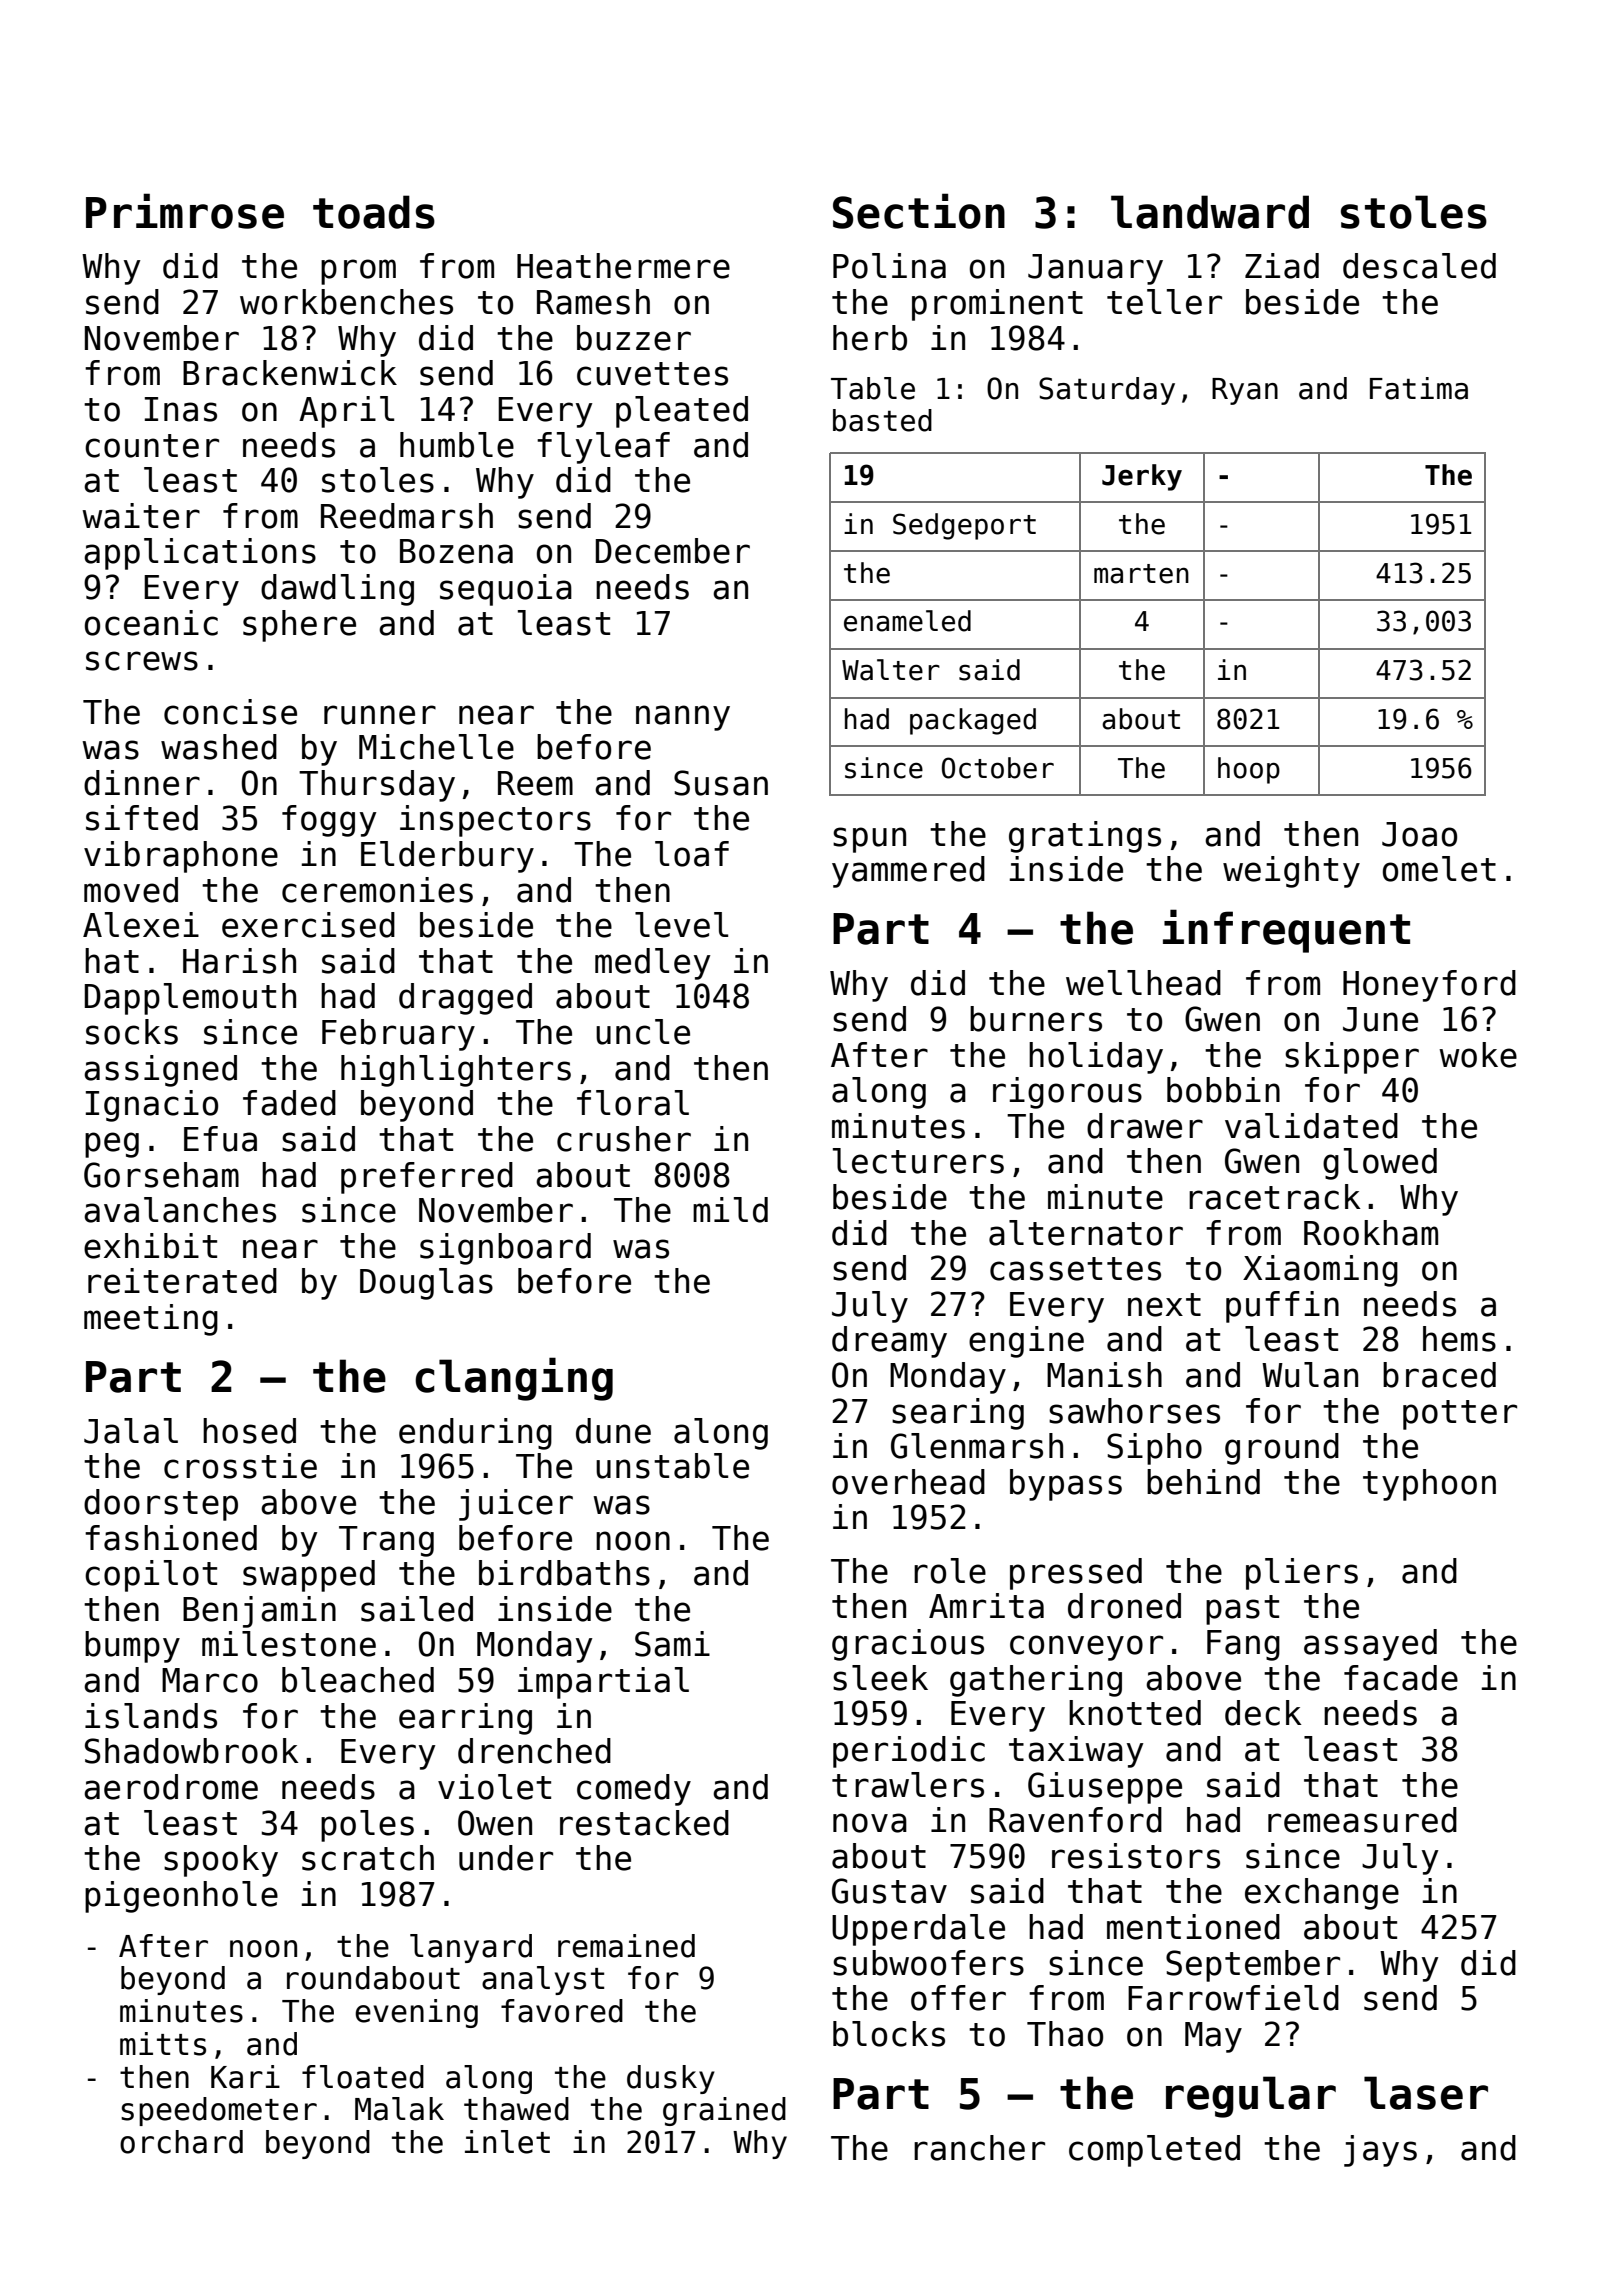 Image resolution: width=1620 pixels, height=2292 pixels. What do you see at coordinates (465, 999) in the screenshot?
I see `dragged` at bounding box center [465, 999].
